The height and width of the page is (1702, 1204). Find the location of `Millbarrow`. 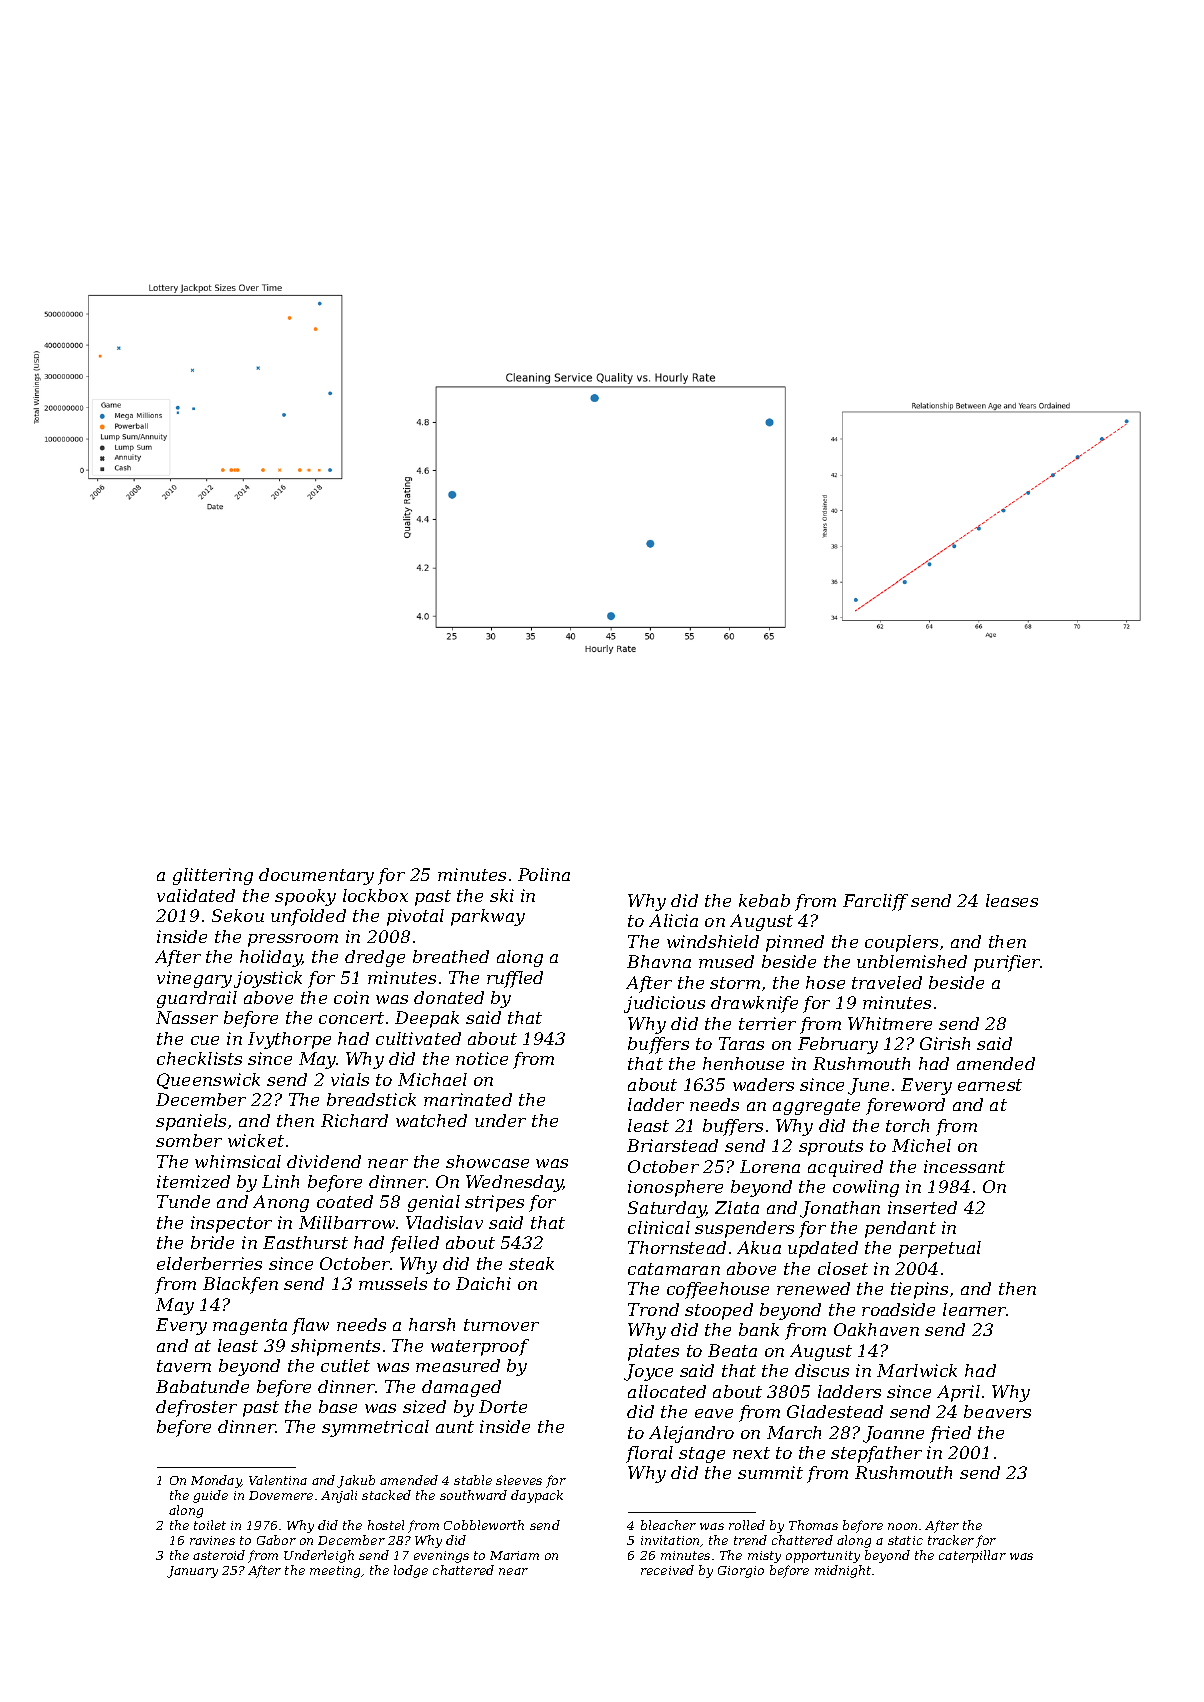

Millbarrow is located at coordinates (347, 1222).
